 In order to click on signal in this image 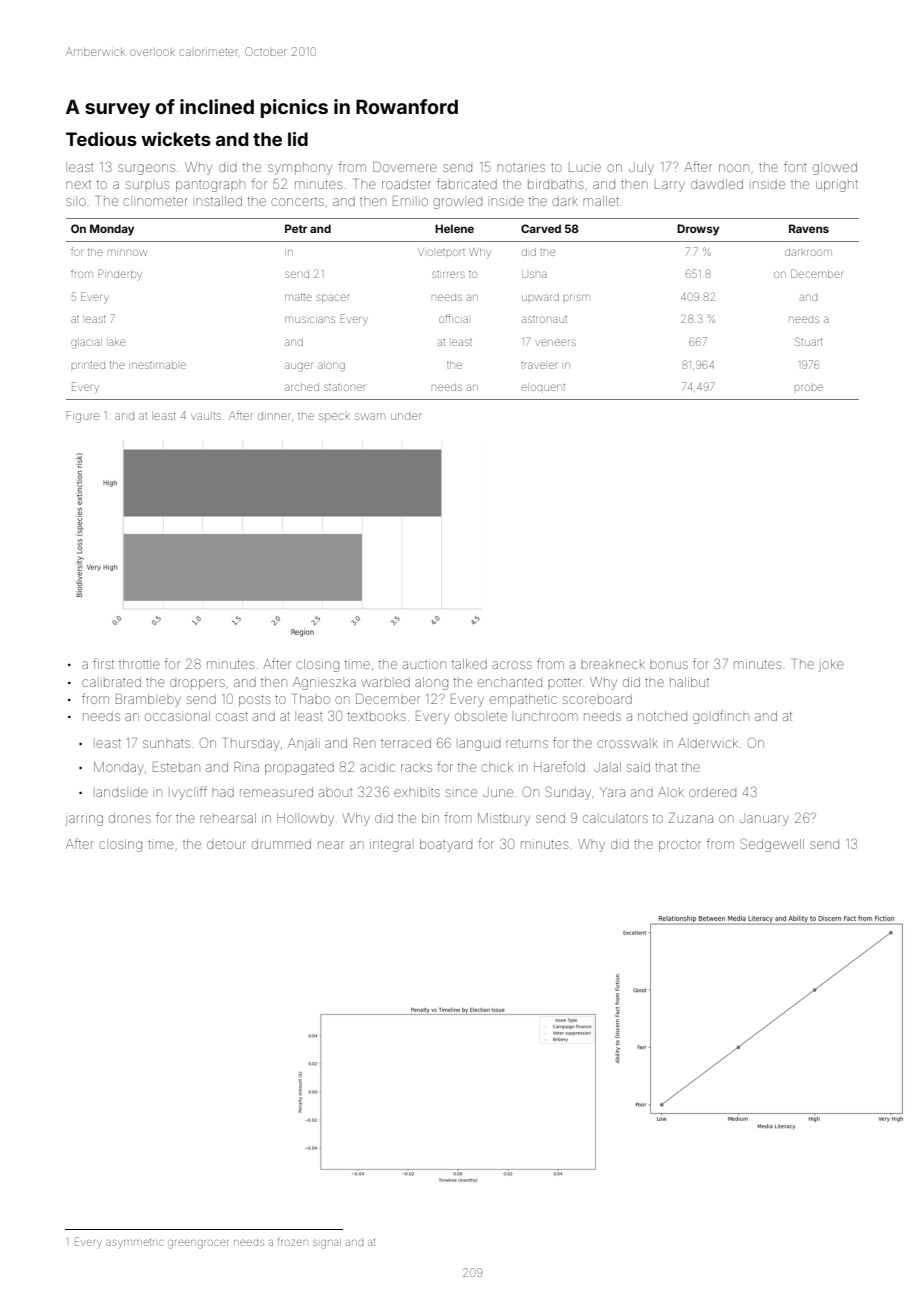, I will do `click(327, 1243)`.
